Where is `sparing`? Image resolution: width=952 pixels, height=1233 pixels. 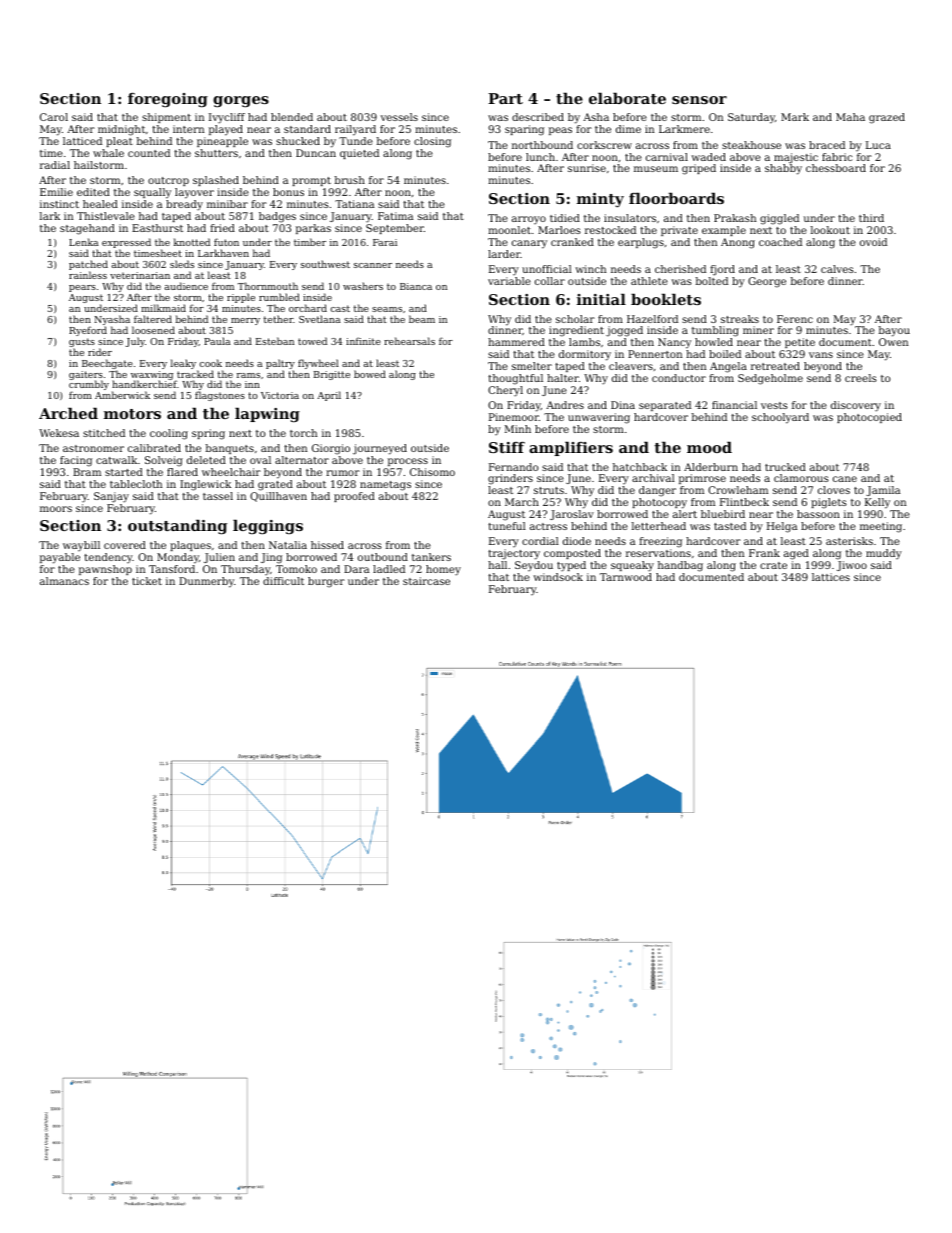 sparing is located at coordinates (524, 130).
